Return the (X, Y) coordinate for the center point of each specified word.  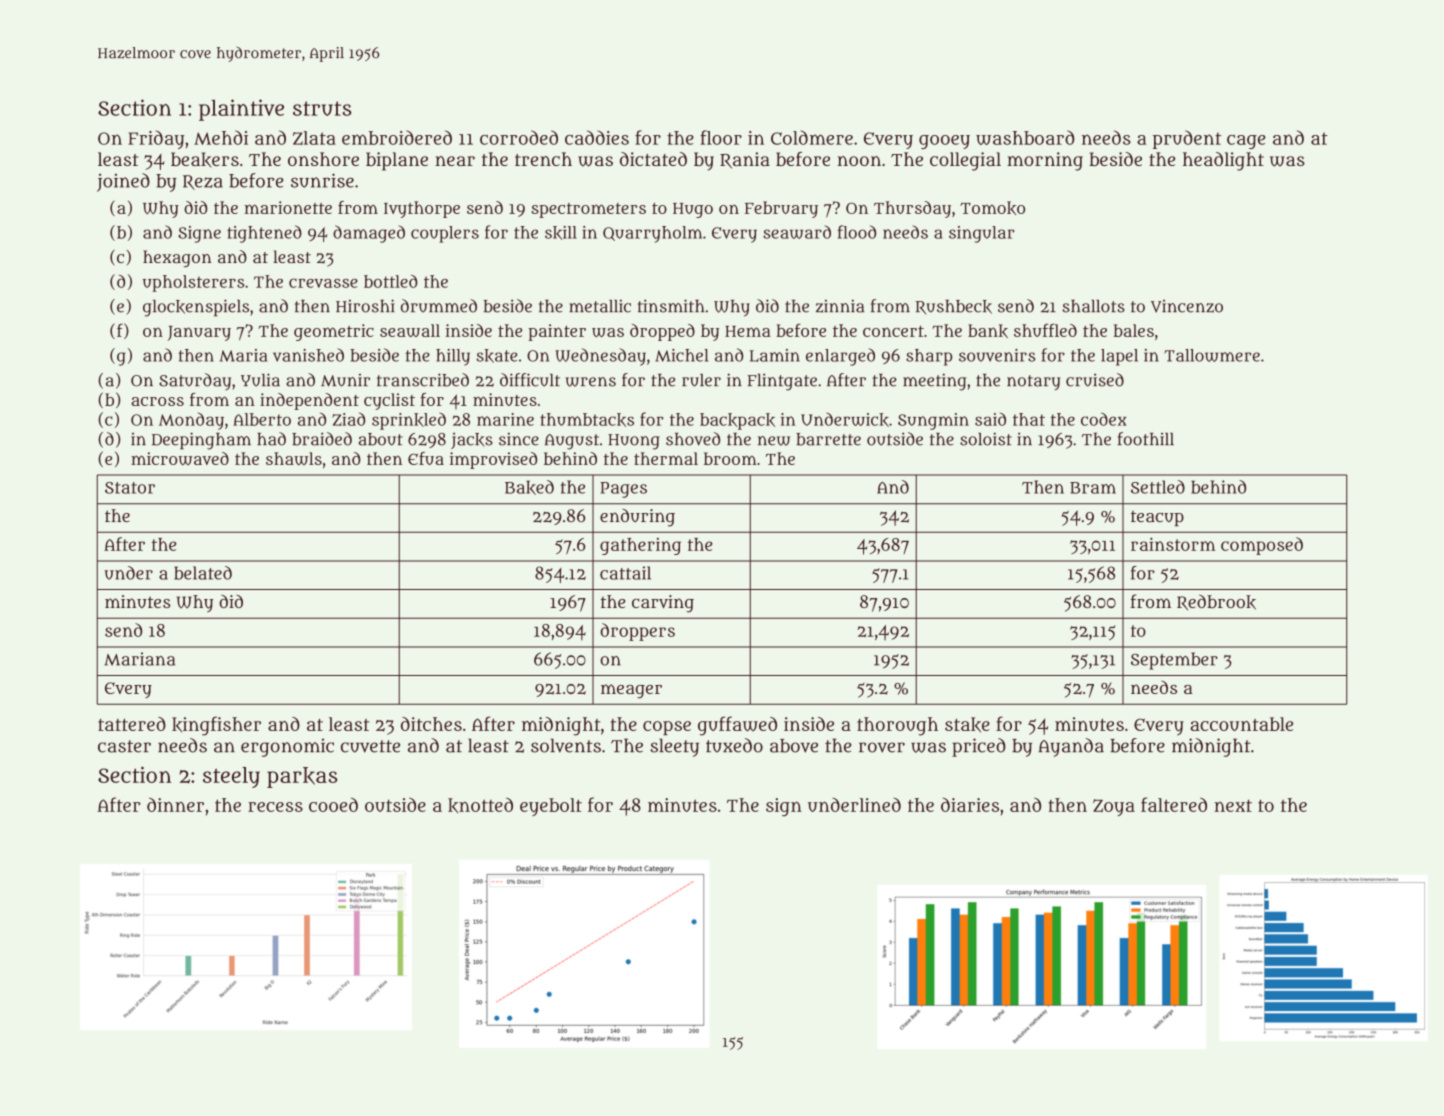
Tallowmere (1212, 355)
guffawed (737, 726)
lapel (1119, 357)
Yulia (260, 380)
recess (275, 807)
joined (123, 182)
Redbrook (1216, 602)
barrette (828, 439)
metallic (600, 306)
